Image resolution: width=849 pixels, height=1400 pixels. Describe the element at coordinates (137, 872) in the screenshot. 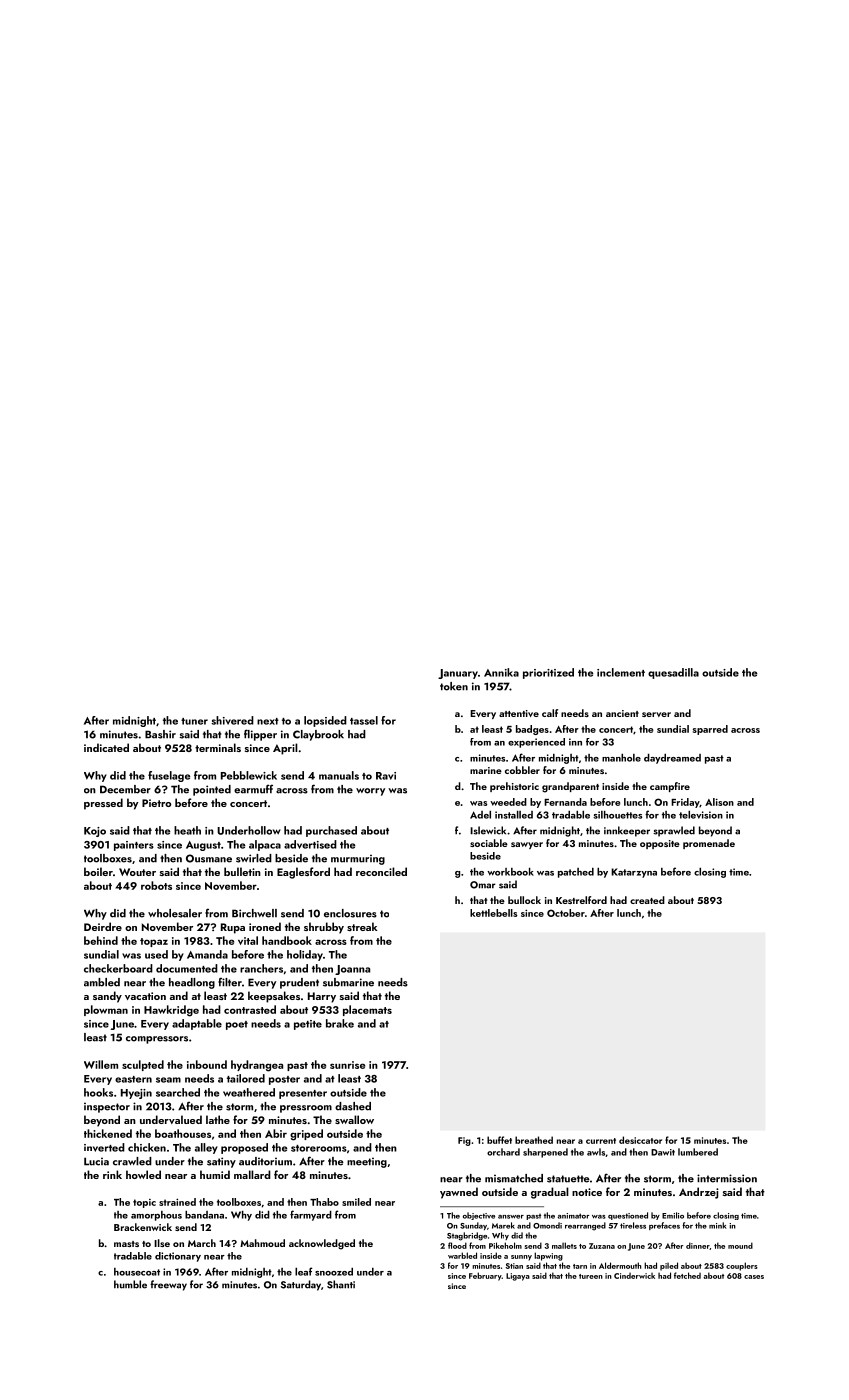

I see `Wouter` at that location.
